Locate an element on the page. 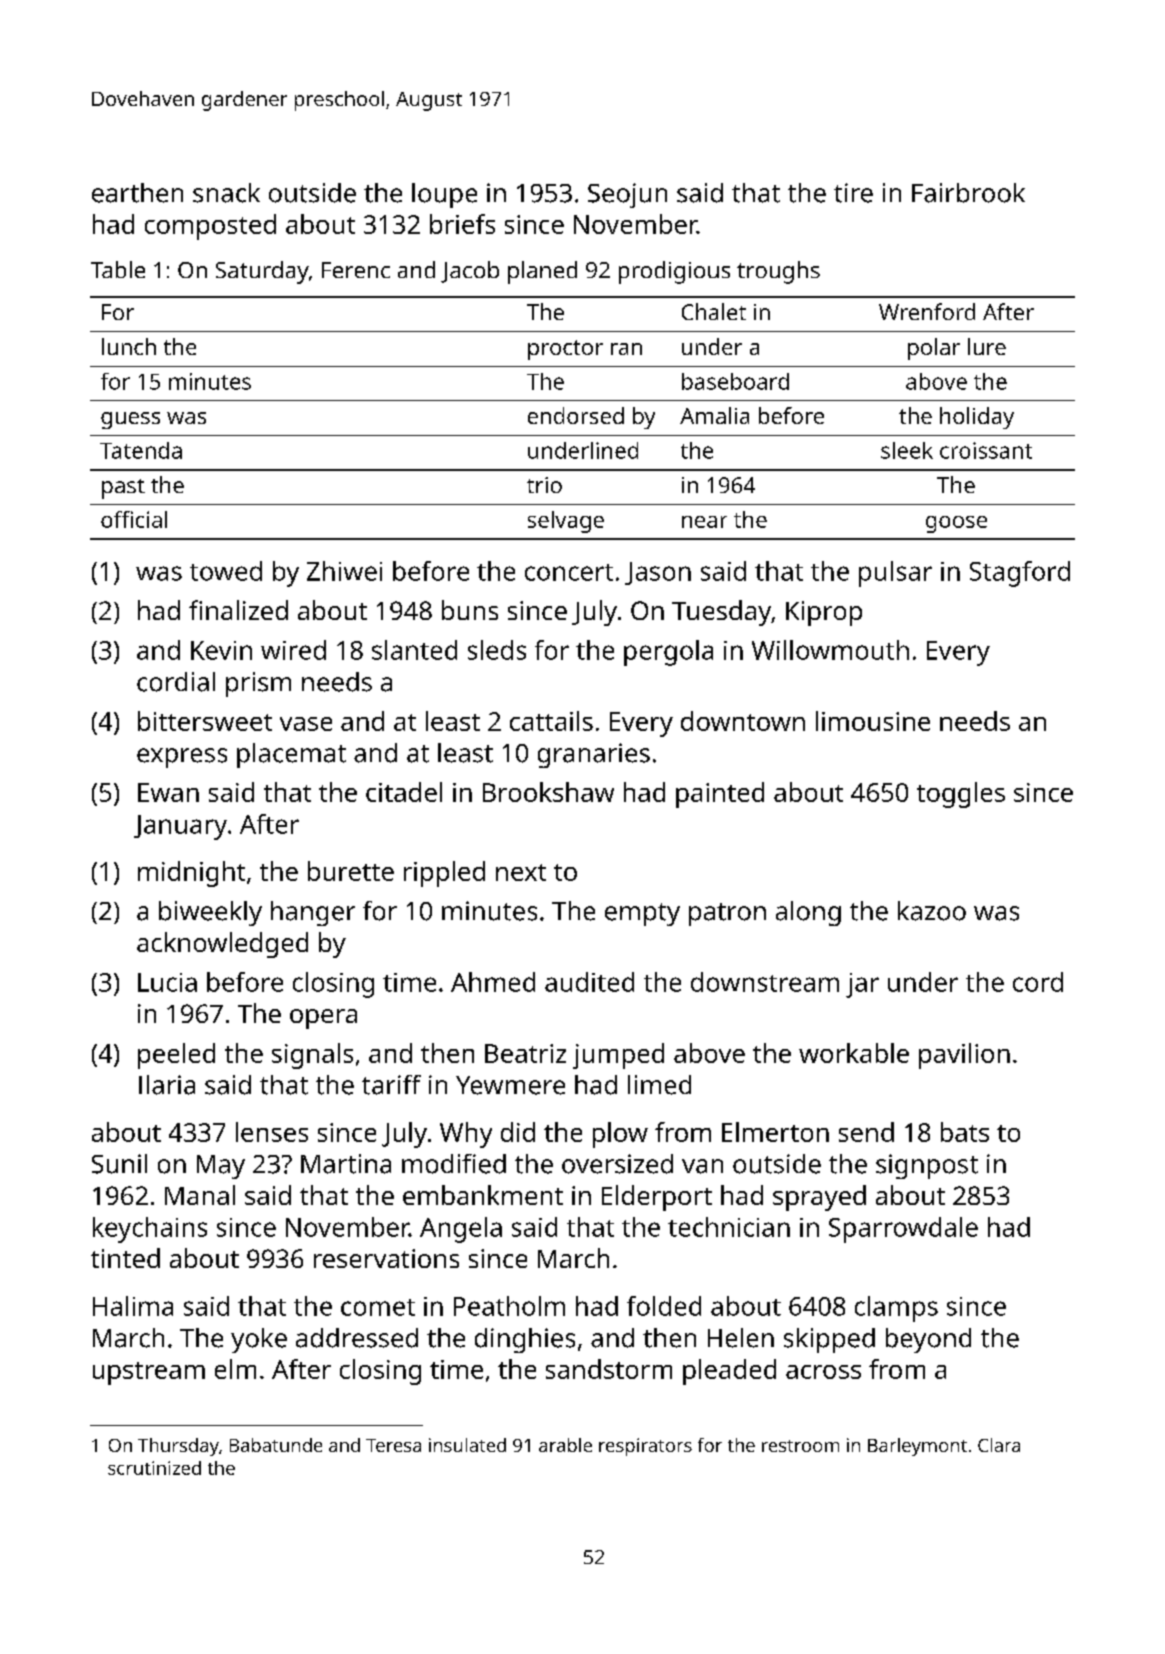 Image resolution: width=1165 pixels, height=1654 pixels. wired is located at coordinates (293, 650).
